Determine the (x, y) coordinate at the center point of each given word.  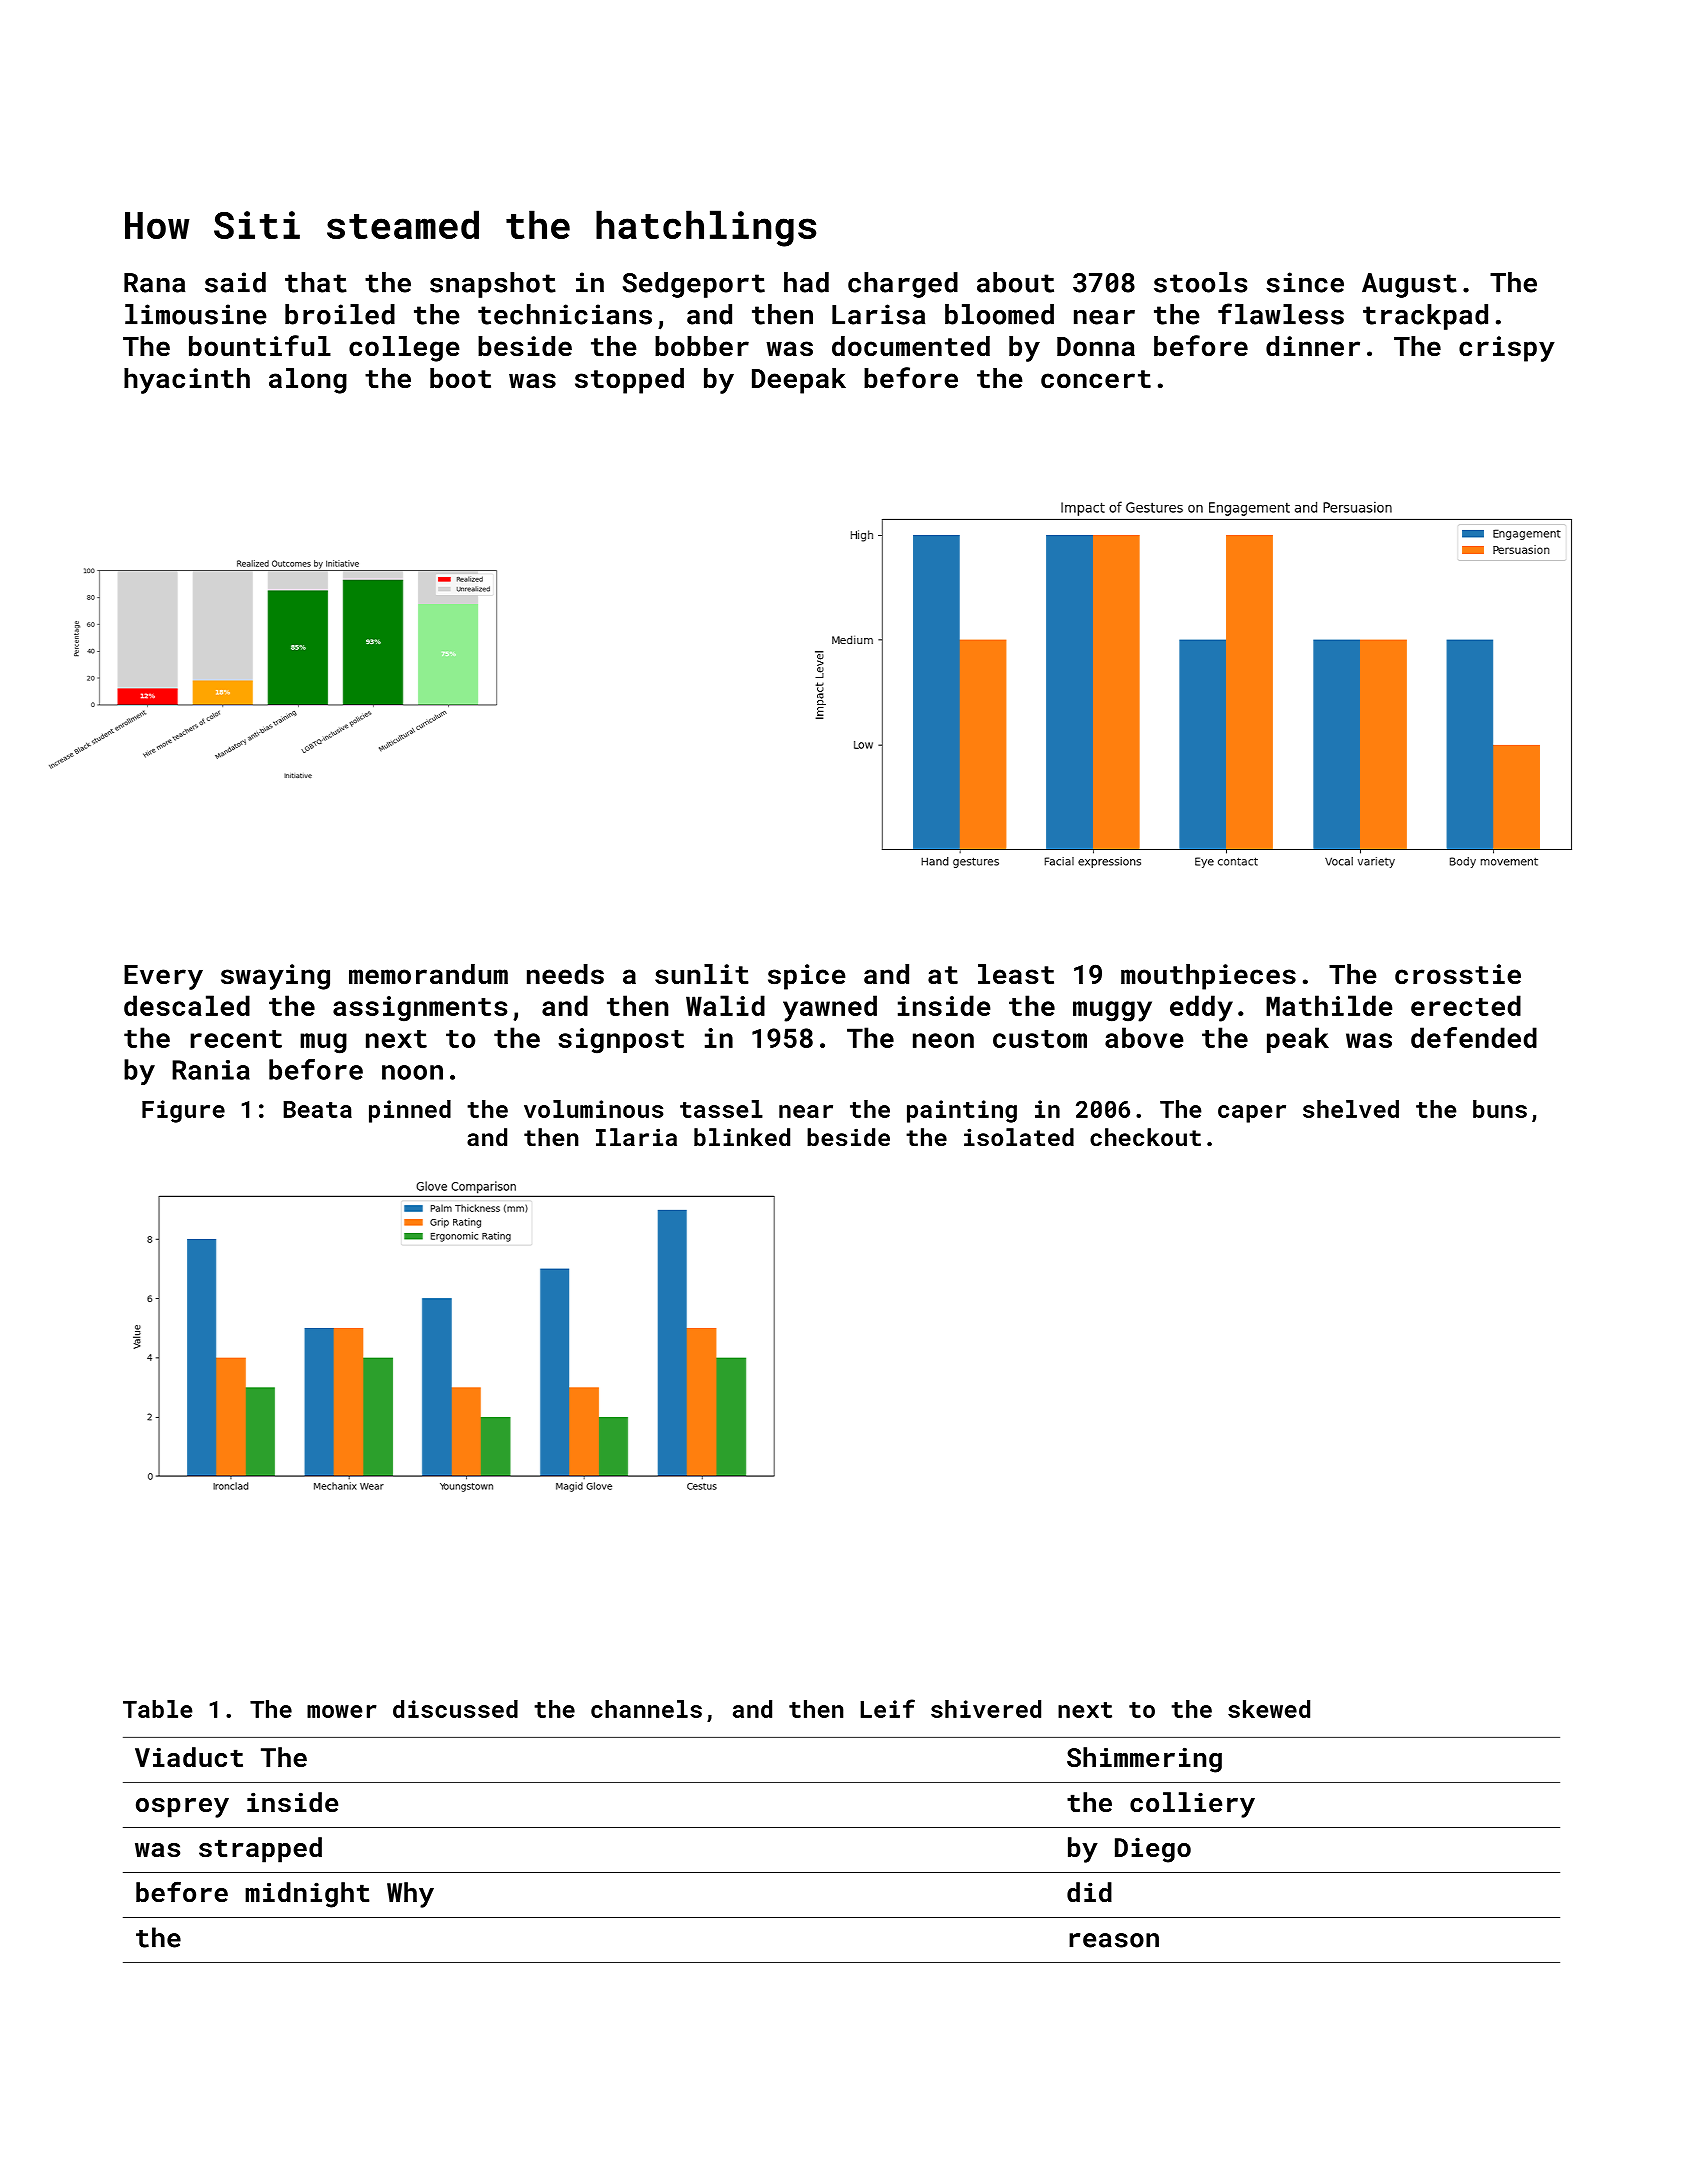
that (316, 282)
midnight (307, 1895)
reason (1114, 1940)
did (1089, 1892)
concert (1096, 379)
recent (236, 1039)
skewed (1269, 1709)
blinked (742, 1137)
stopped (629, 381)
